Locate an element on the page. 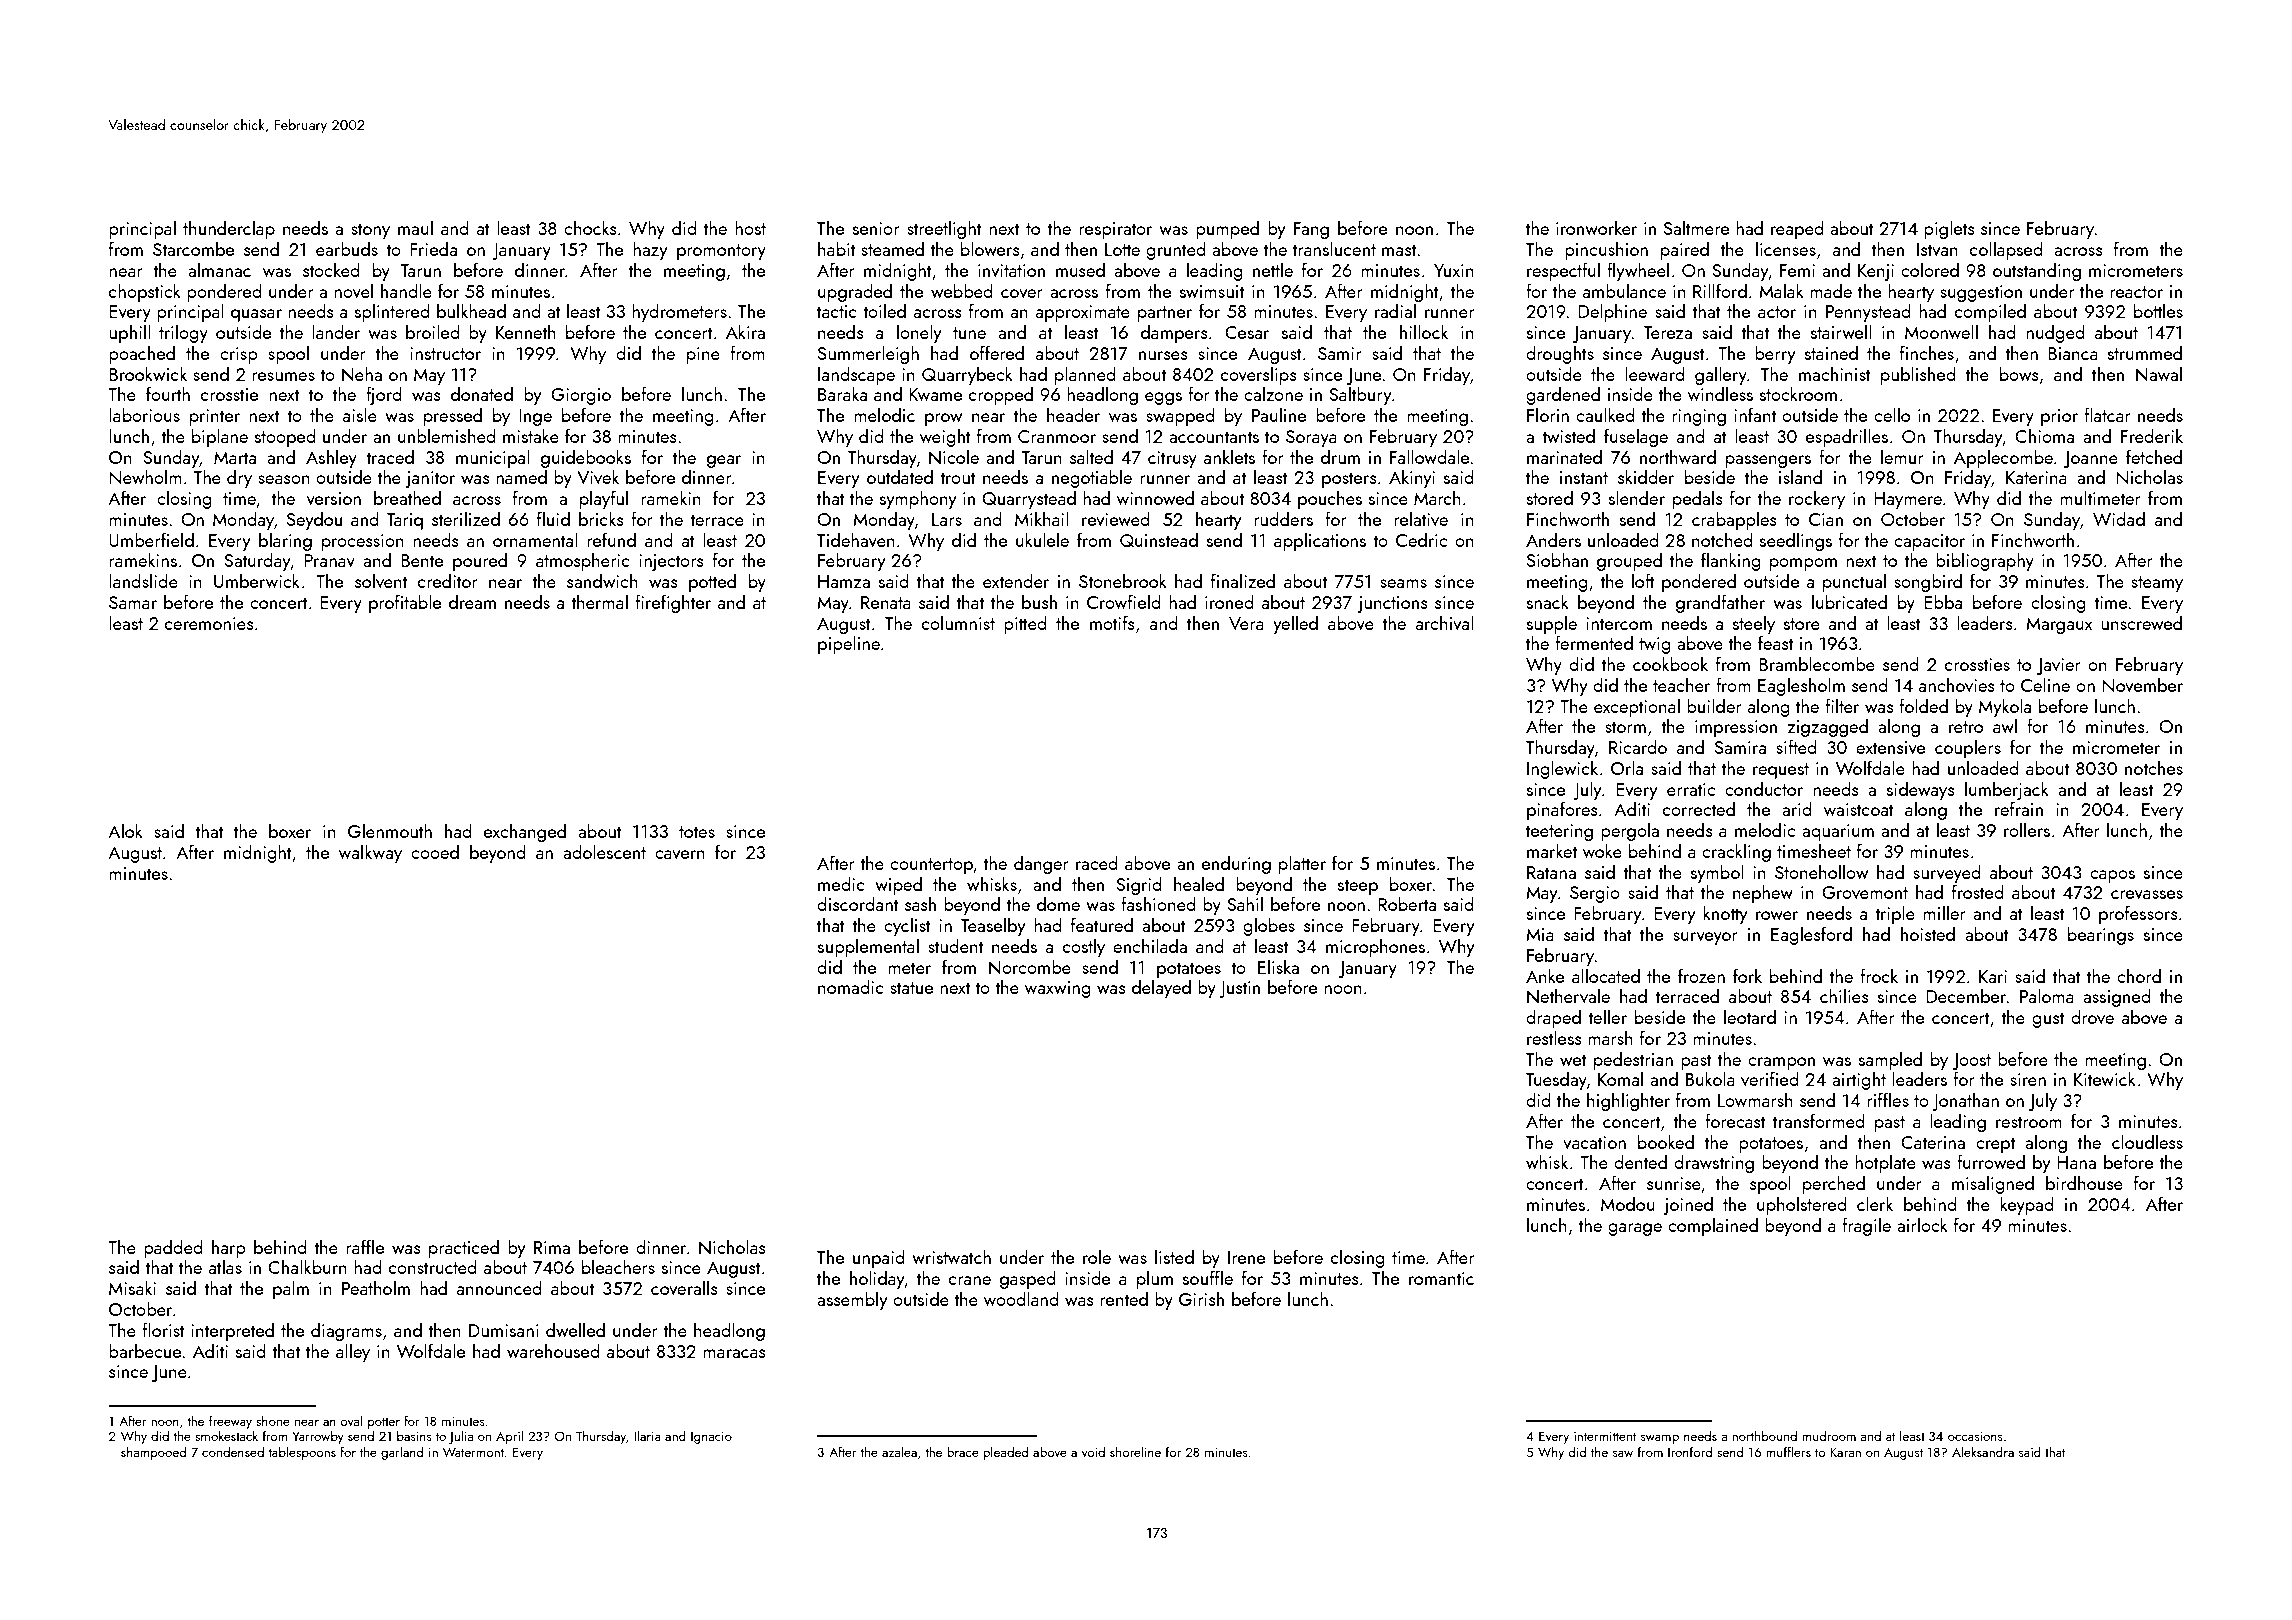  padded is located at coordinates (173, 1248).
